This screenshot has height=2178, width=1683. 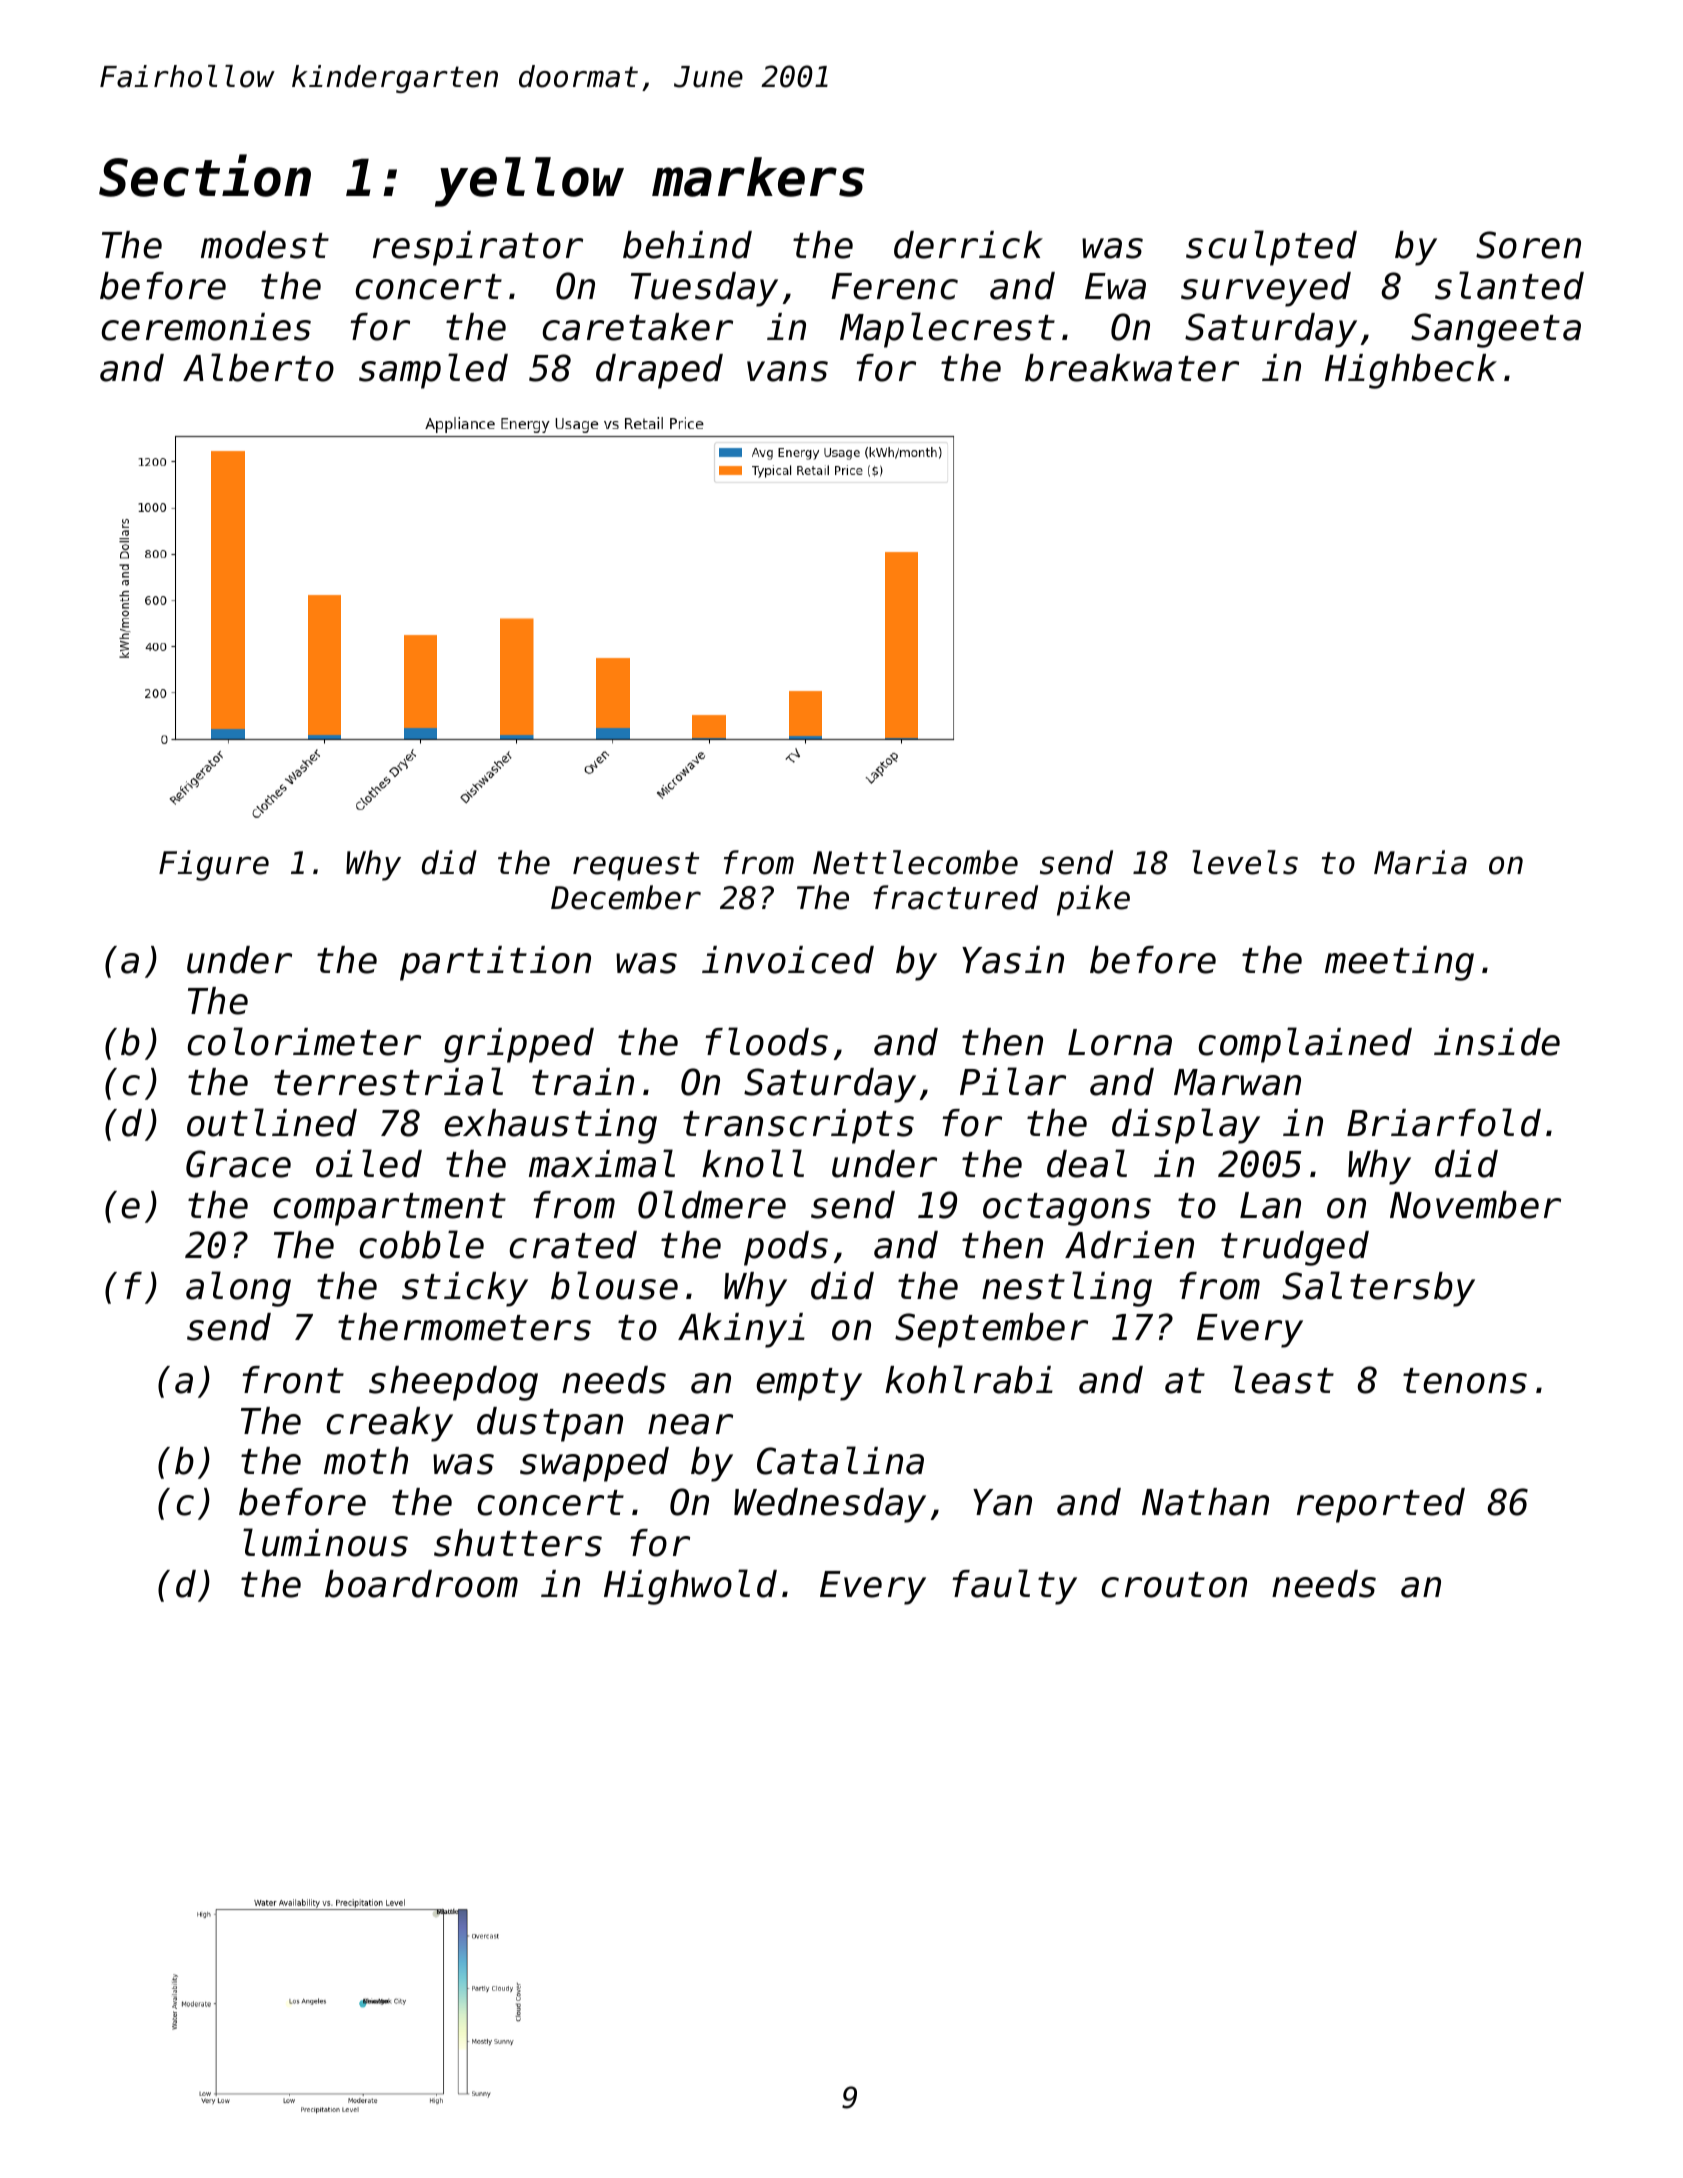 What do you see at coordinates (205, 175) in the screenshot?
I see `Section` at bounding box center [205, 175].
